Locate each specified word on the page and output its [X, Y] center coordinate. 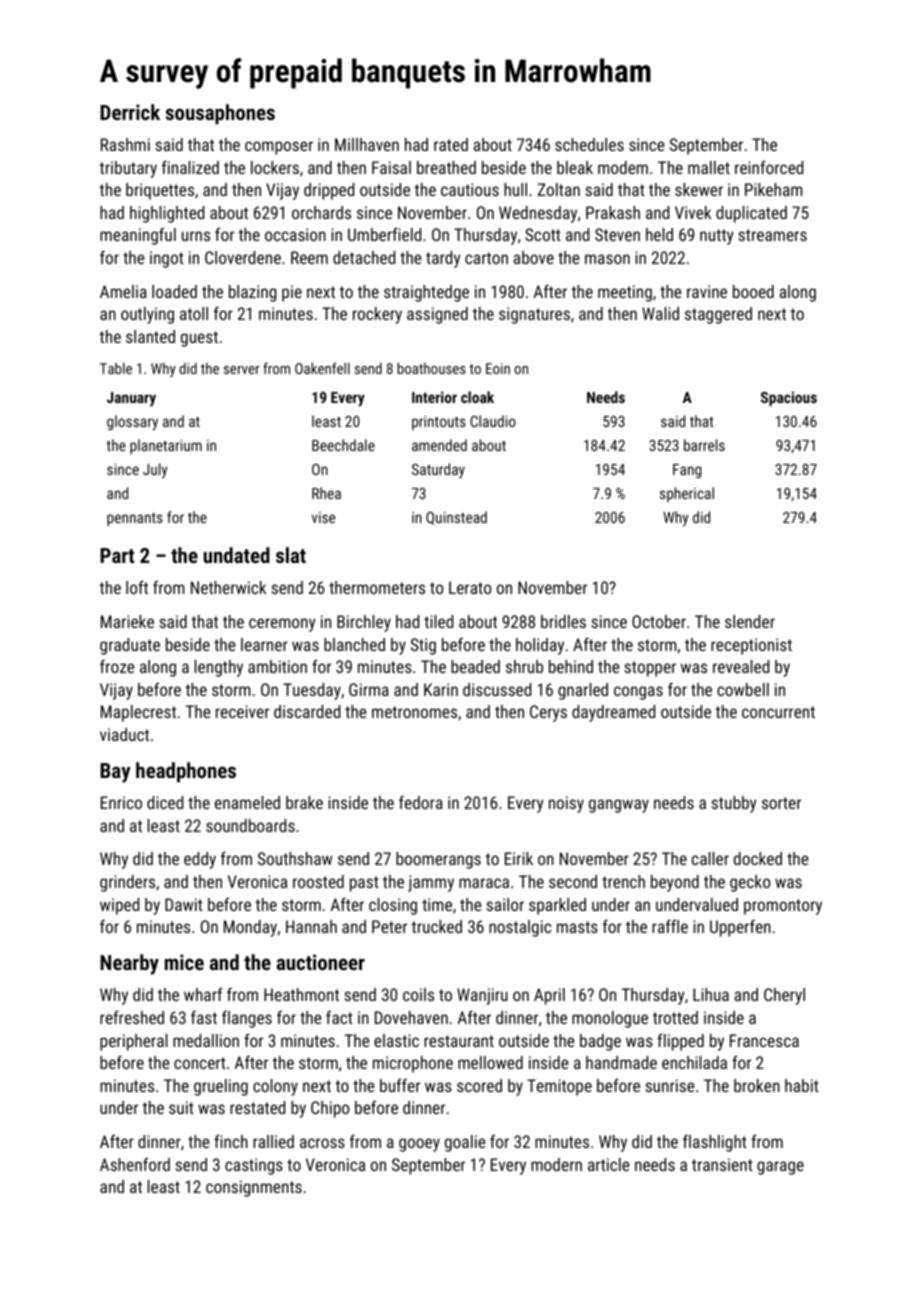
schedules [589, 144]
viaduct [124, 734]
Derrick [130, 112]
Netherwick [228, 587]
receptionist [751, 646]
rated [451, 144]
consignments [254, 1188]
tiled [438, 621]
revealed [741, 666]
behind [571, 666]
